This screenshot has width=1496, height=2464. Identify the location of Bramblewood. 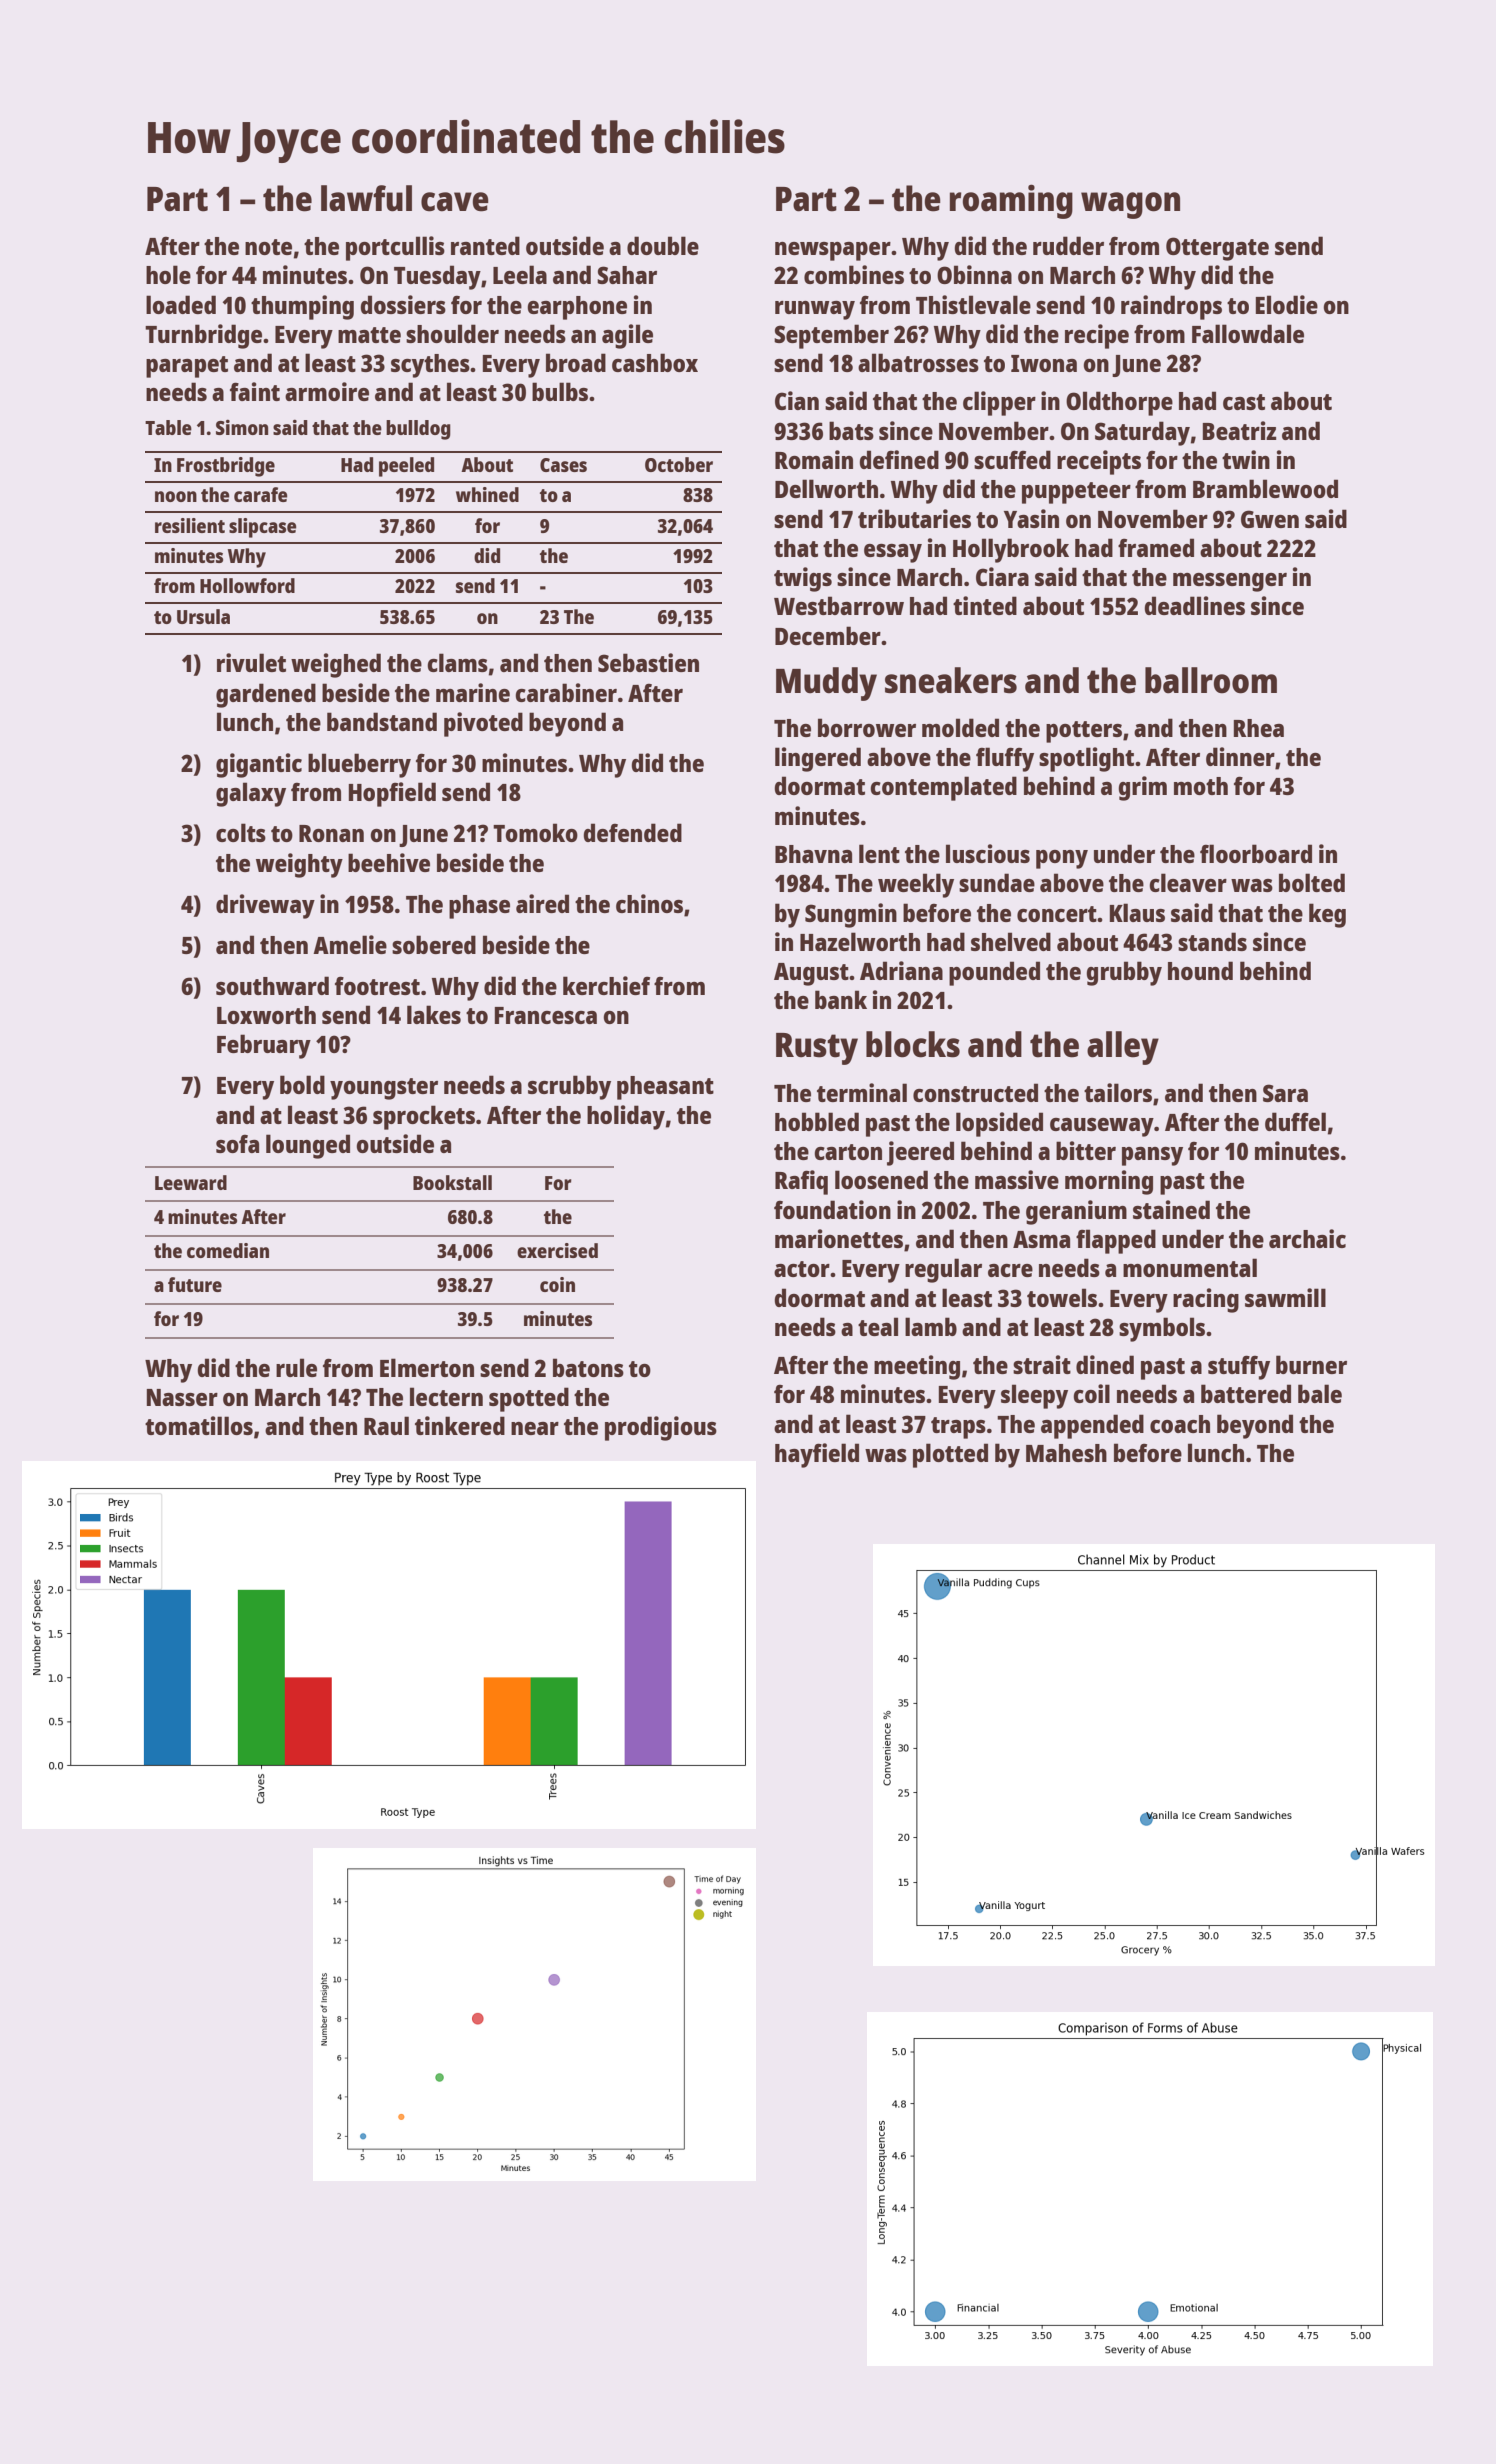
(1265, 488).
